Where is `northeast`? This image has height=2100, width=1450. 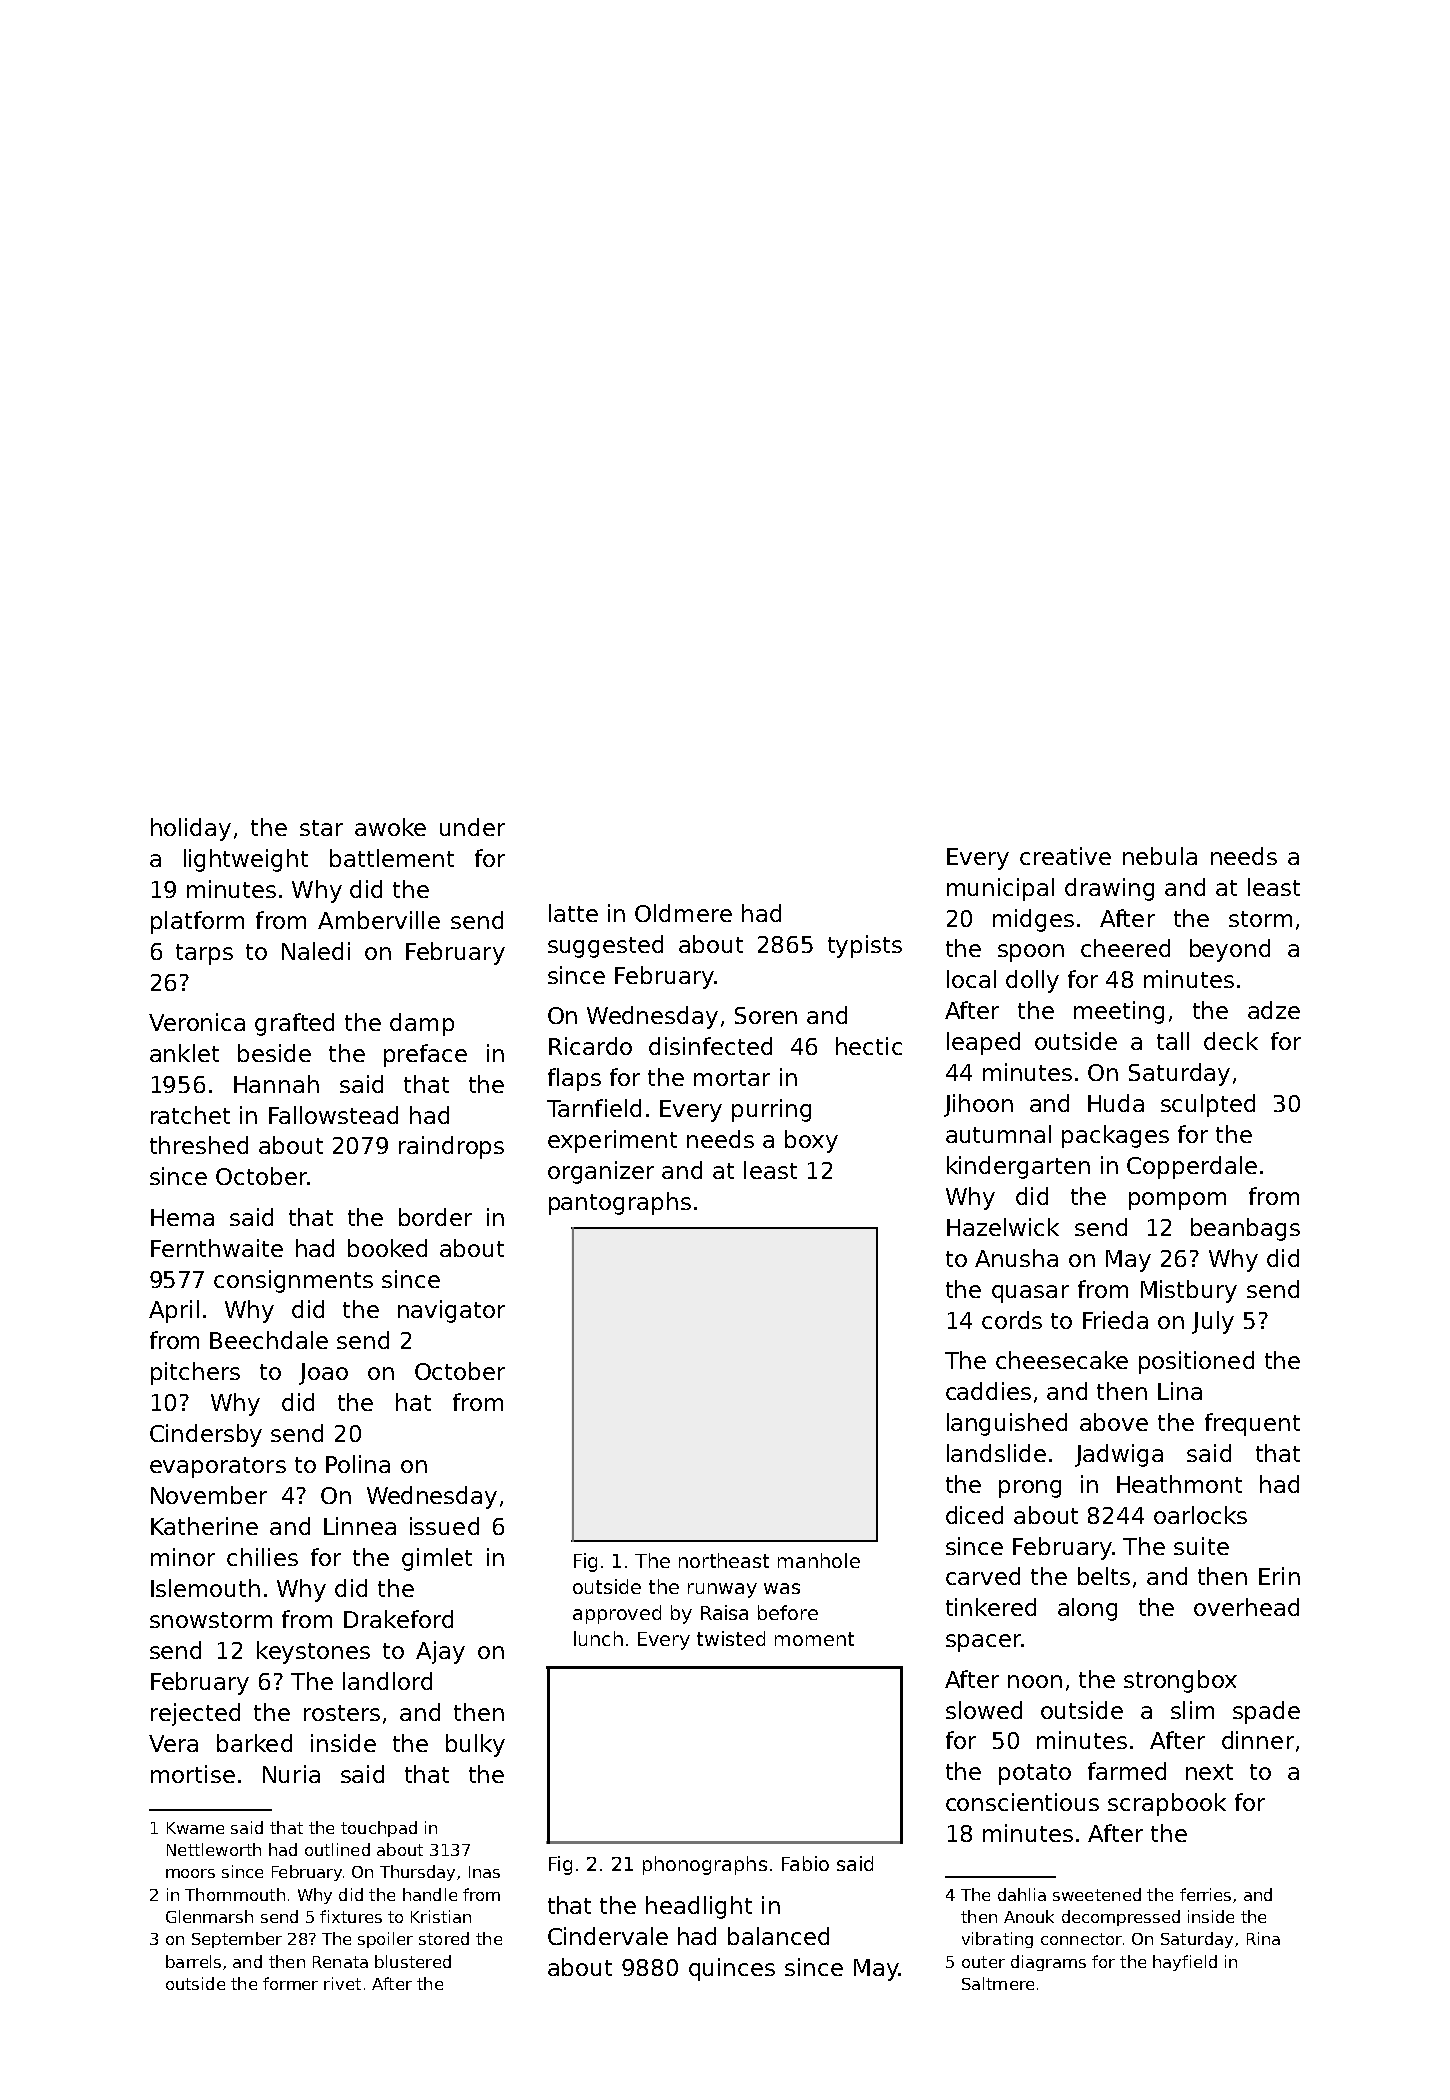 northeast is located at coordinates (724, 1560).
